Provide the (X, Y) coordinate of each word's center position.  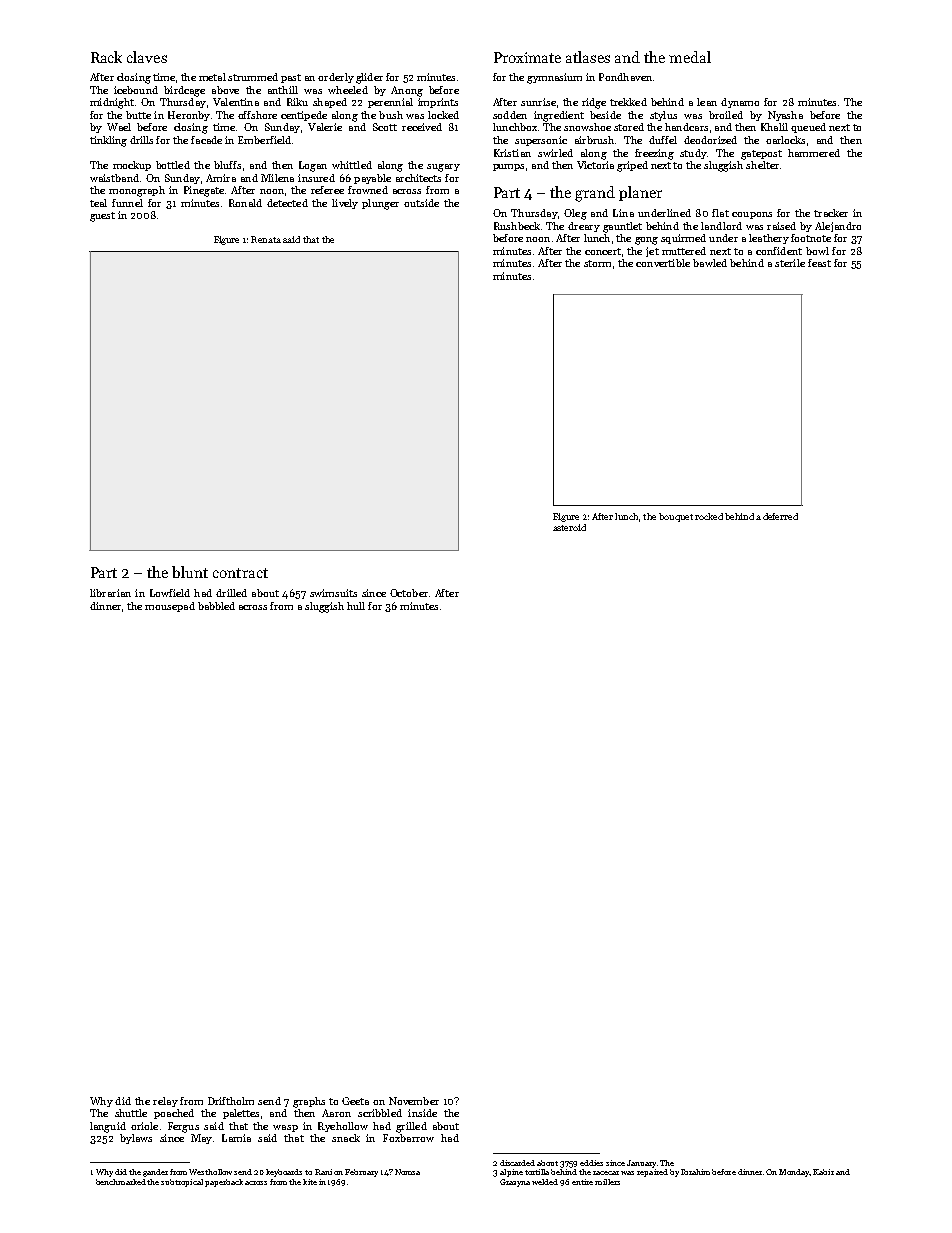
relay (165, 1102)
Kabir (823, 1172)
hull (356, 606)
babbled (216, 606)
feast (819, 263)
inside (422, 1113)
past (291, 78)
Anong (407, 91)
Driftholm (231, 1101)
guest (102, 217)
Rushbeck (517, 226)
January (641, 1164)
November (414, 1101)
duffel (663, 140)
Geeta (355, 1101)
